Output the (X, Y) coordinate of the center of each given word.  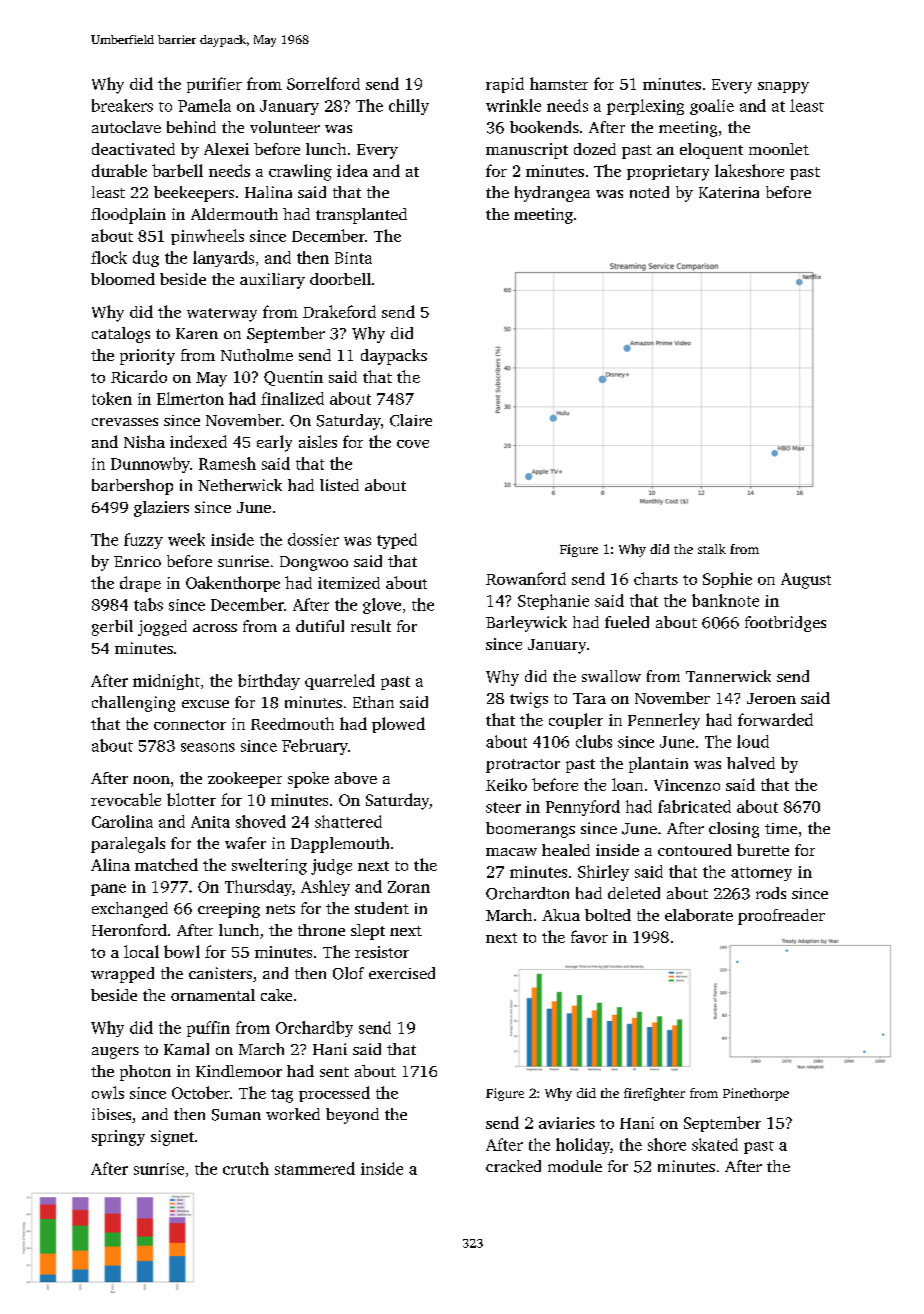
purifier (214, 85)
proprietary (668, 173)
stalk (712, 549)
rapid (505, 85)
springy (118, 1138)
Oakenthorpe (233, 584)
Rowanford (526, 578)
